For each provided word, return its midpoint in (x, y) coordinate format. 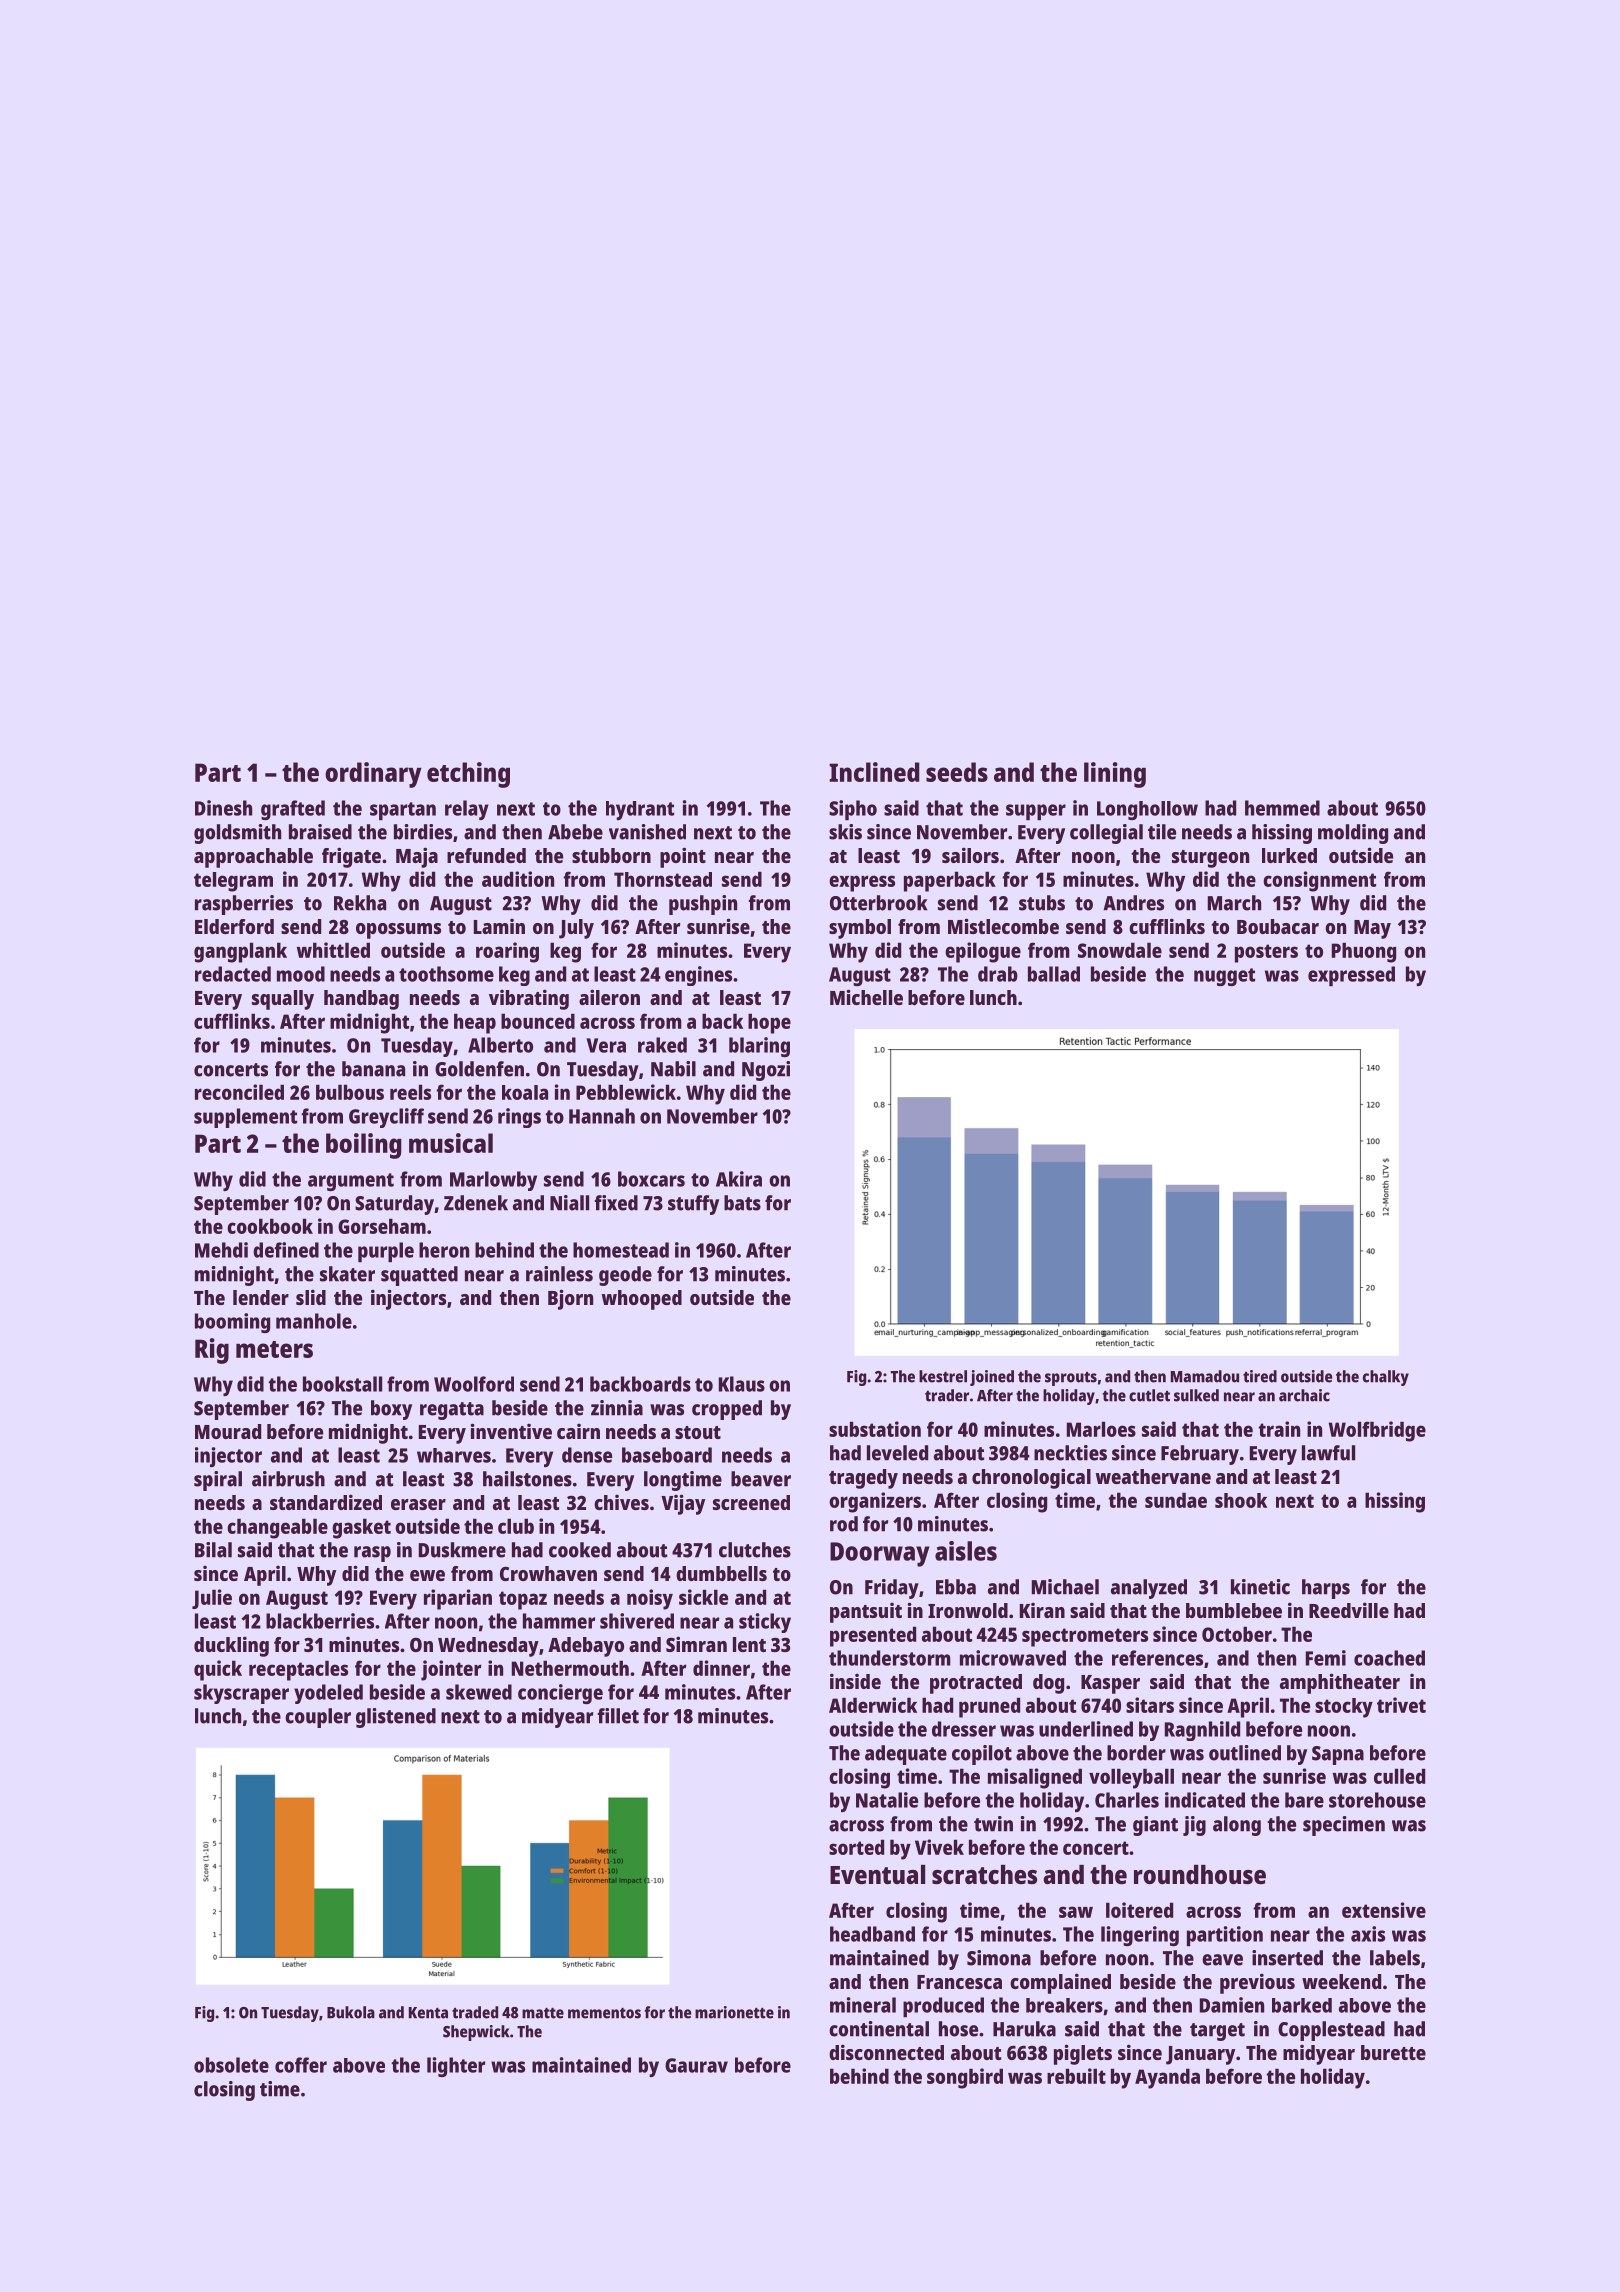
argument (351, 1182)
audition (518, 879)
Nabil (673, 1069)
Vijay (683, 1504)
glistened (396, 1718)
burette (1393, 2052)
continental (879, 2029)
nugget (1224, 977)
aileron (609, 997)
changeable (277, 1528)
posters (1266, 953)
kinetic (1260, 1587)
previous (1257, 1983)
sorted (856, 1847)
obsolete (231, 2065)
